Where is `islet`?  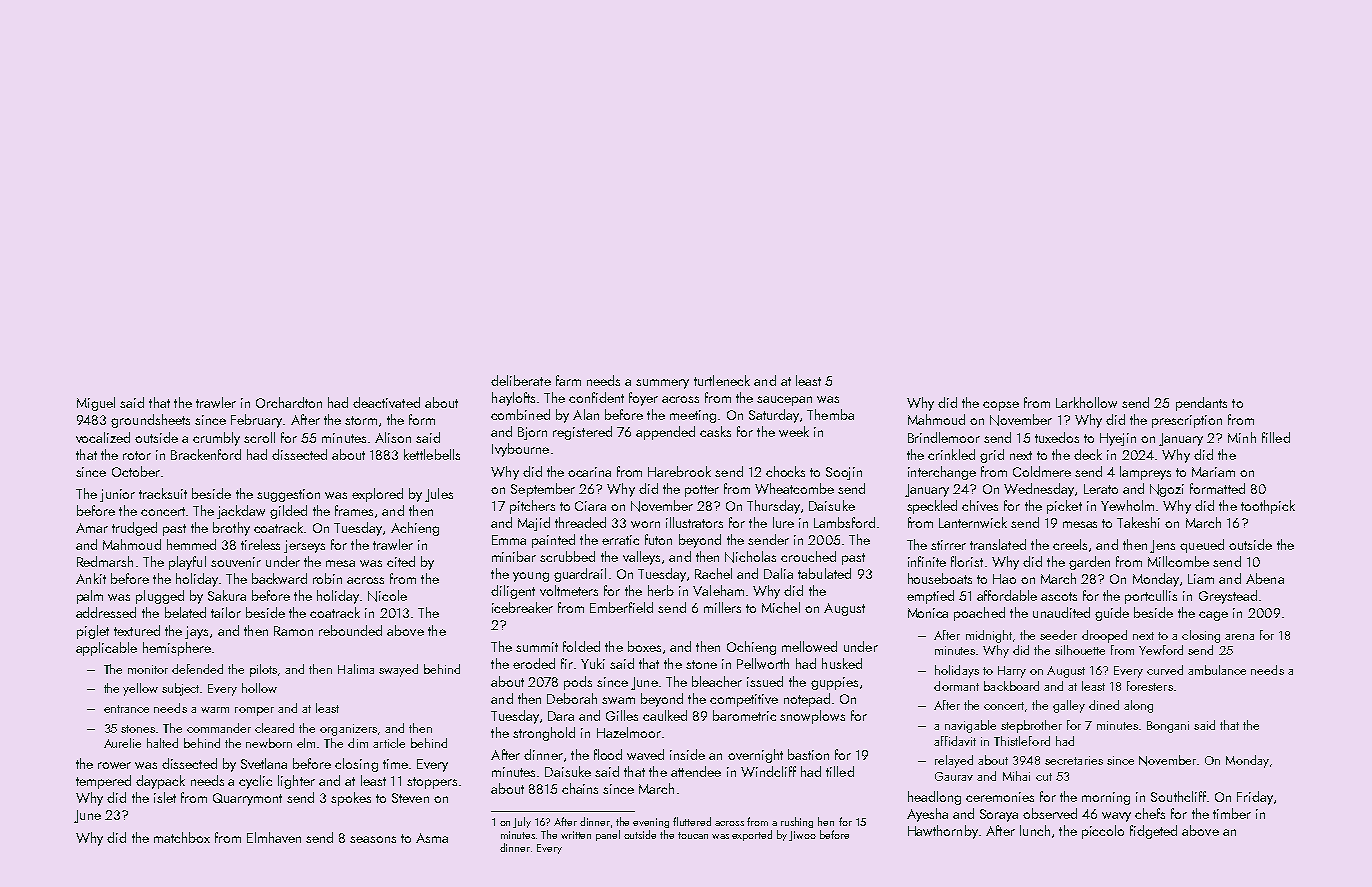 islet is located at coordinates (165, 797).
